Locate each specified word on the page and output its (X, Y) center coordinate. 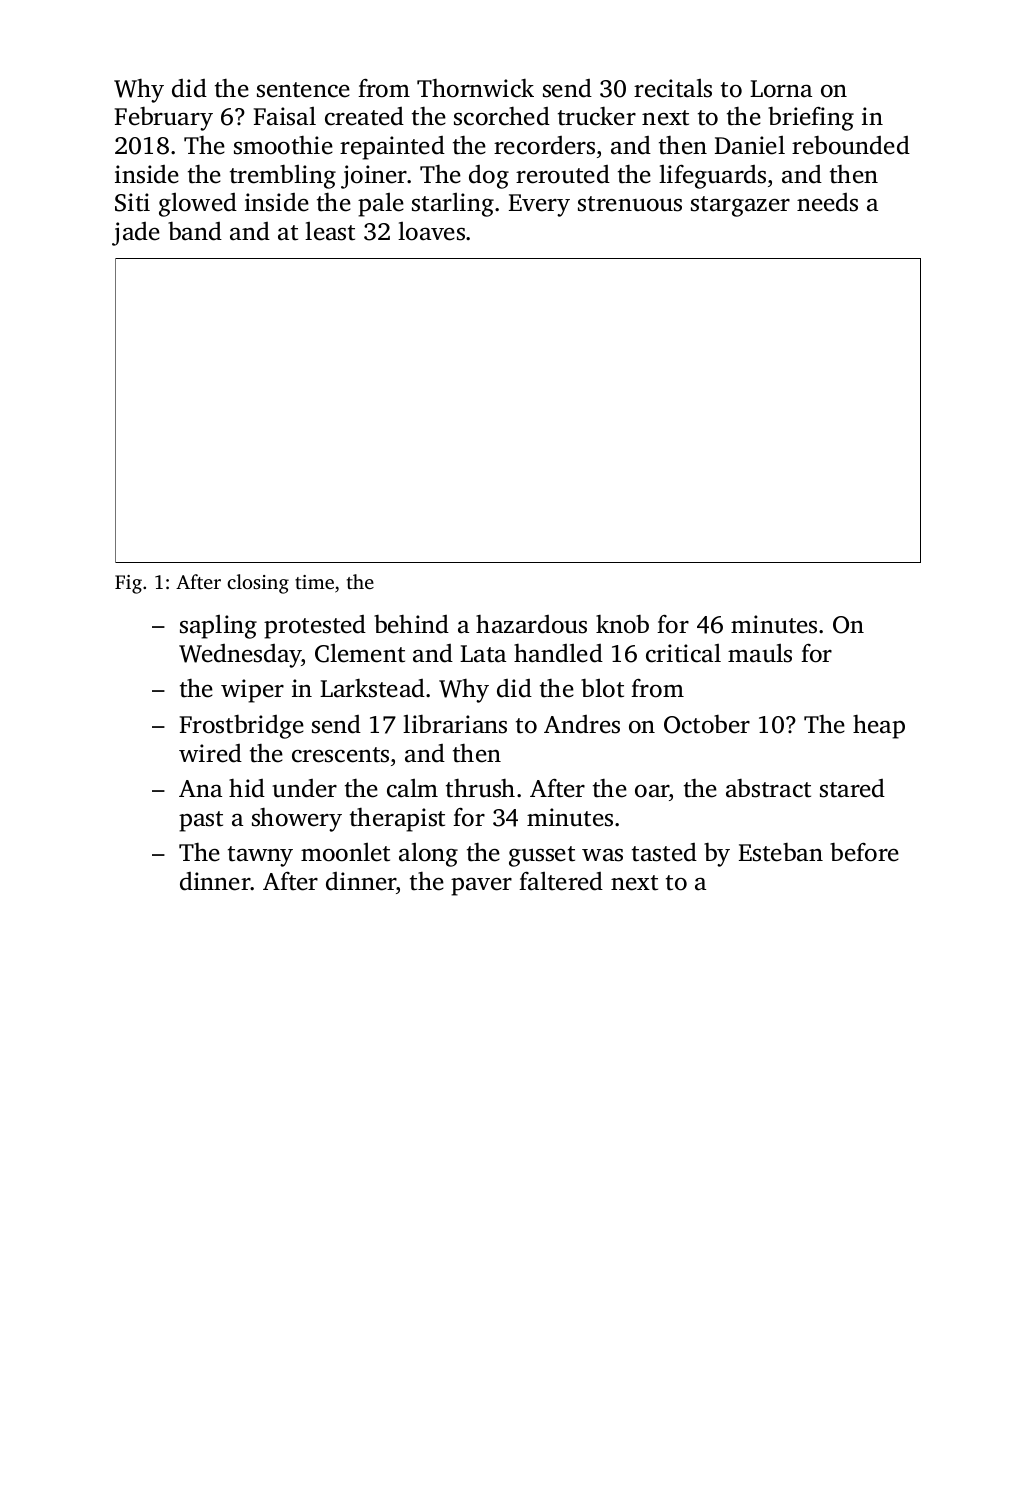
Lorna (781, 89)
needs (827, 202)
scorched (502, 116)
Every (539, 205)
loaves (431, 231)
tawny (260, 856)
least (330, 231)
